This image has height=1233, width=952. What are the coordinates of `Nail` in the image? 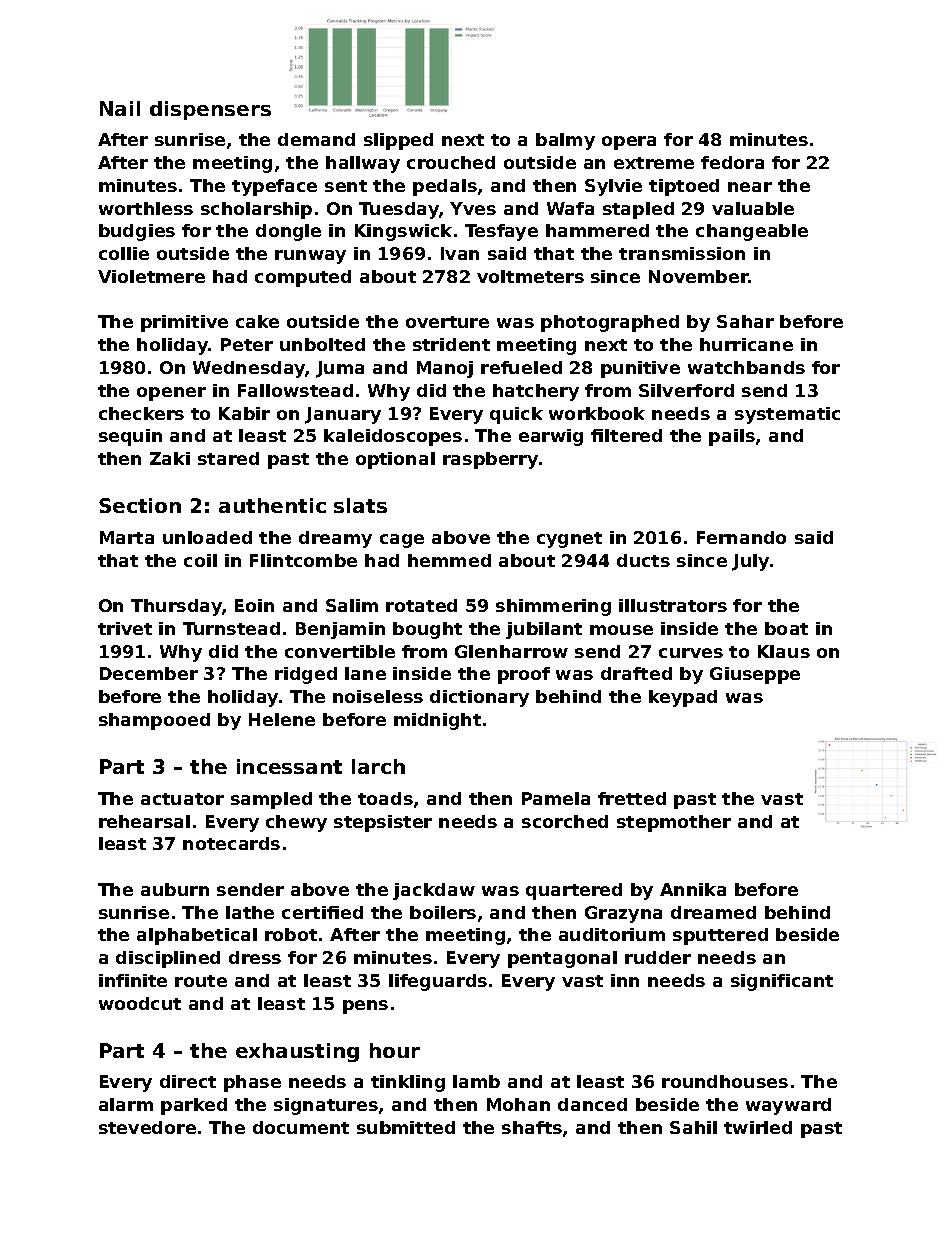 It's located at (120, 108).
